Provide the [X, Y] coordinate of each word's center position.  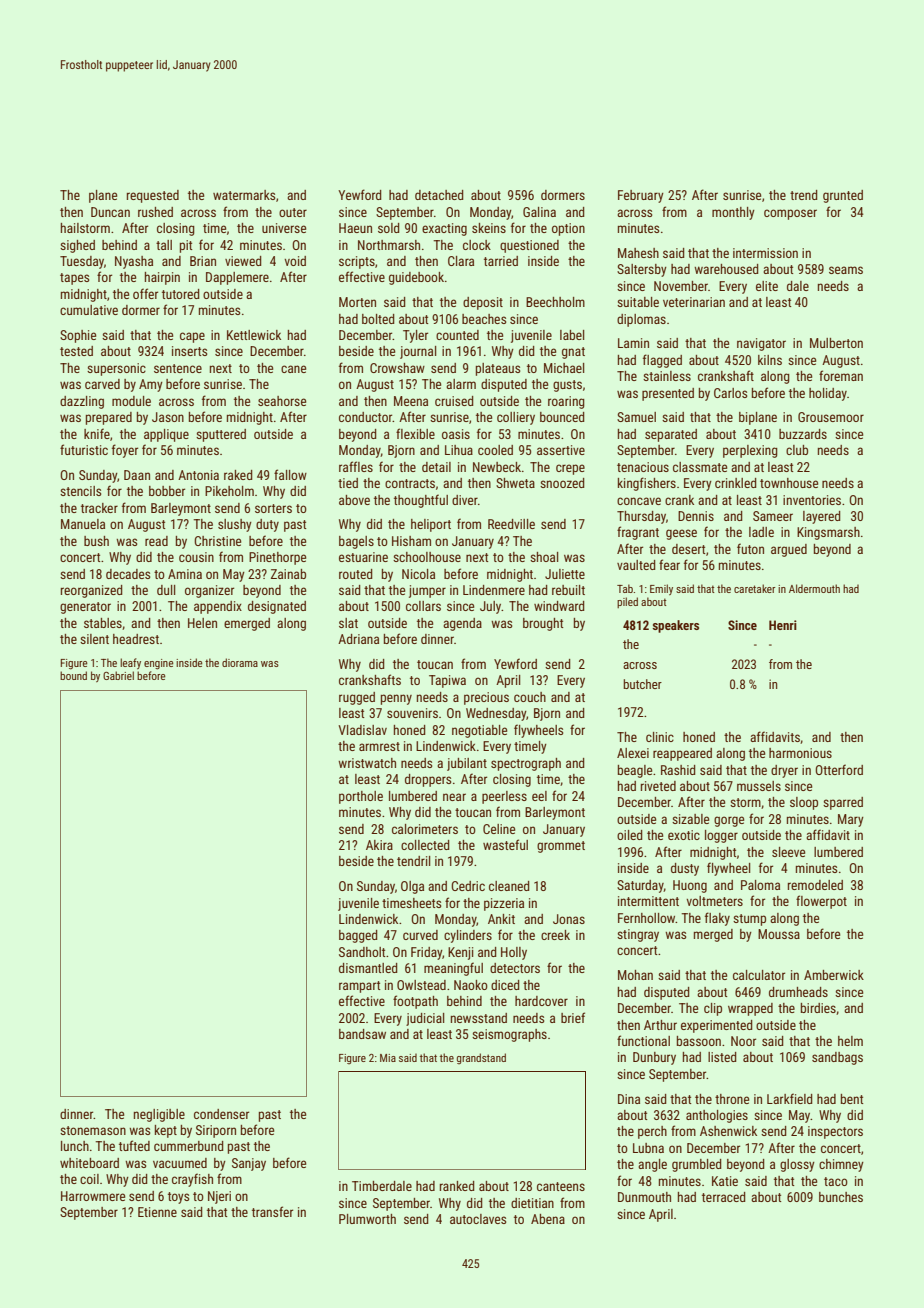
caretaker [755, 588]
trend [804, 195]
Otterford [839, 769]
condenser [221, 1114]
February [641, 196]
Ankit [501, 919]
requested [153, 196]
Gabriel [118, 675]
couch [530, 697]
